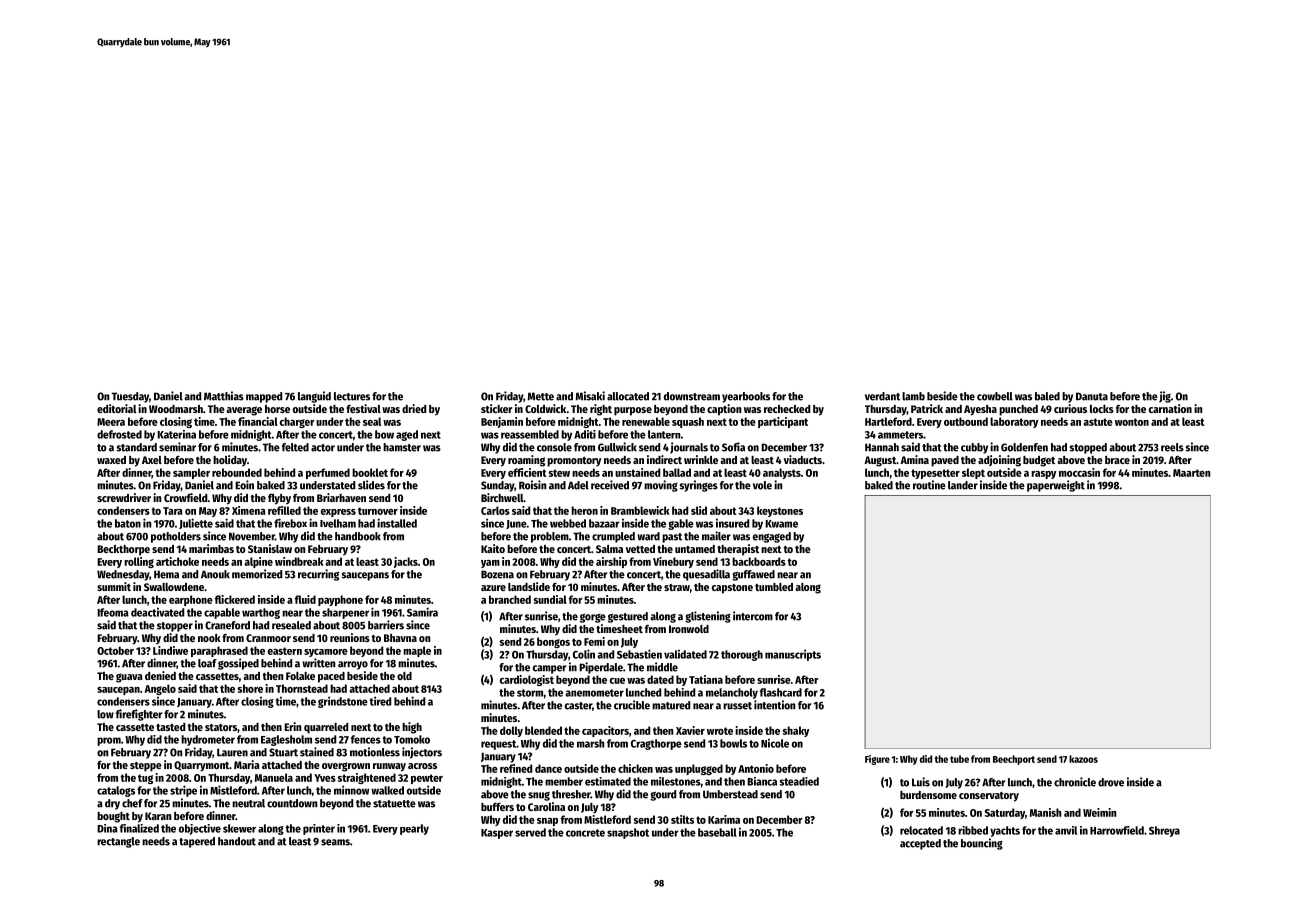 The height and width of the page is (924, 1308). What do you see at coordinates (335, 842) in the page?
I see `seams` at bounding box center [335, 842].
